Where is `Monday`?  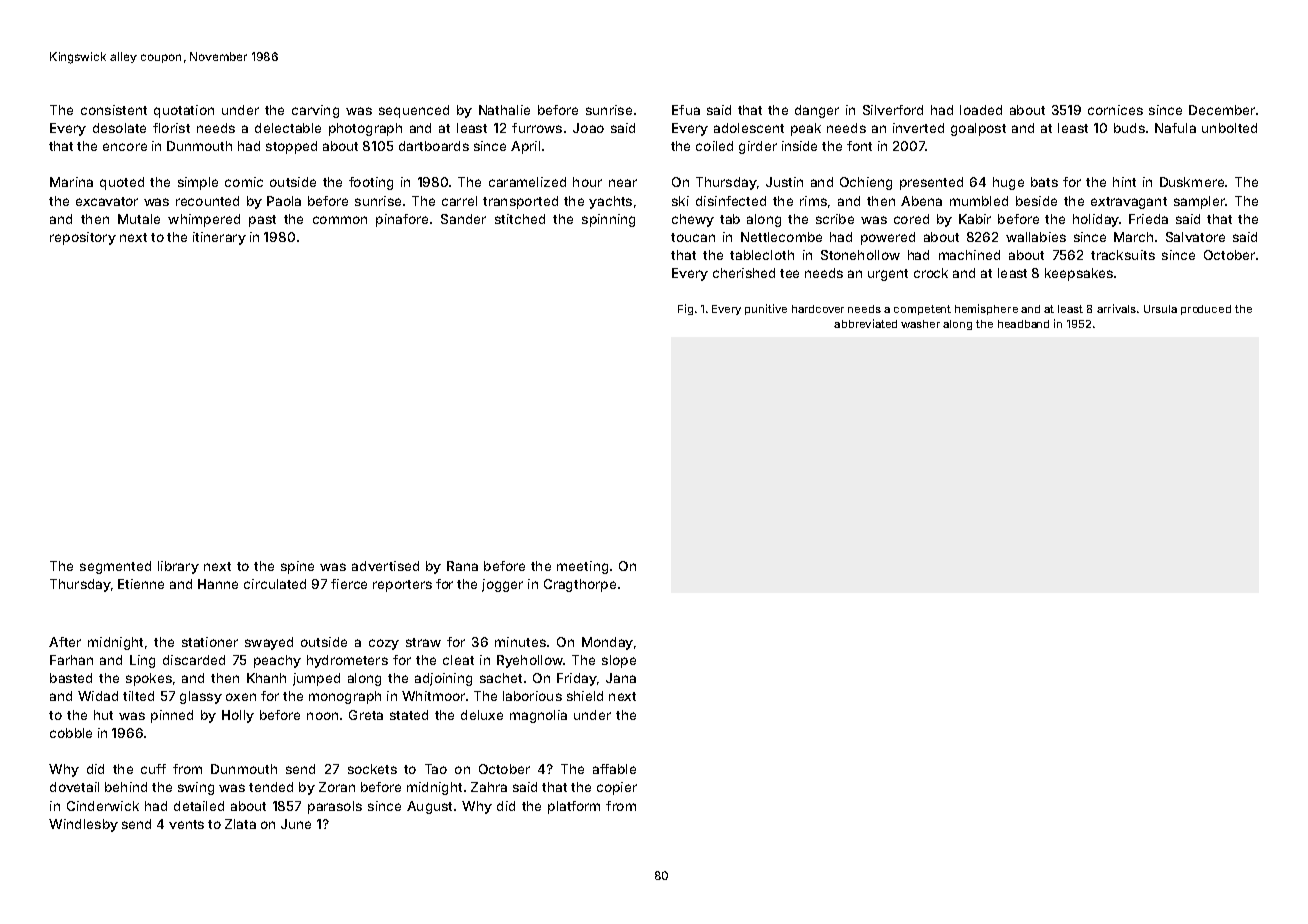
Monday is located at coordinates (607, 643).
